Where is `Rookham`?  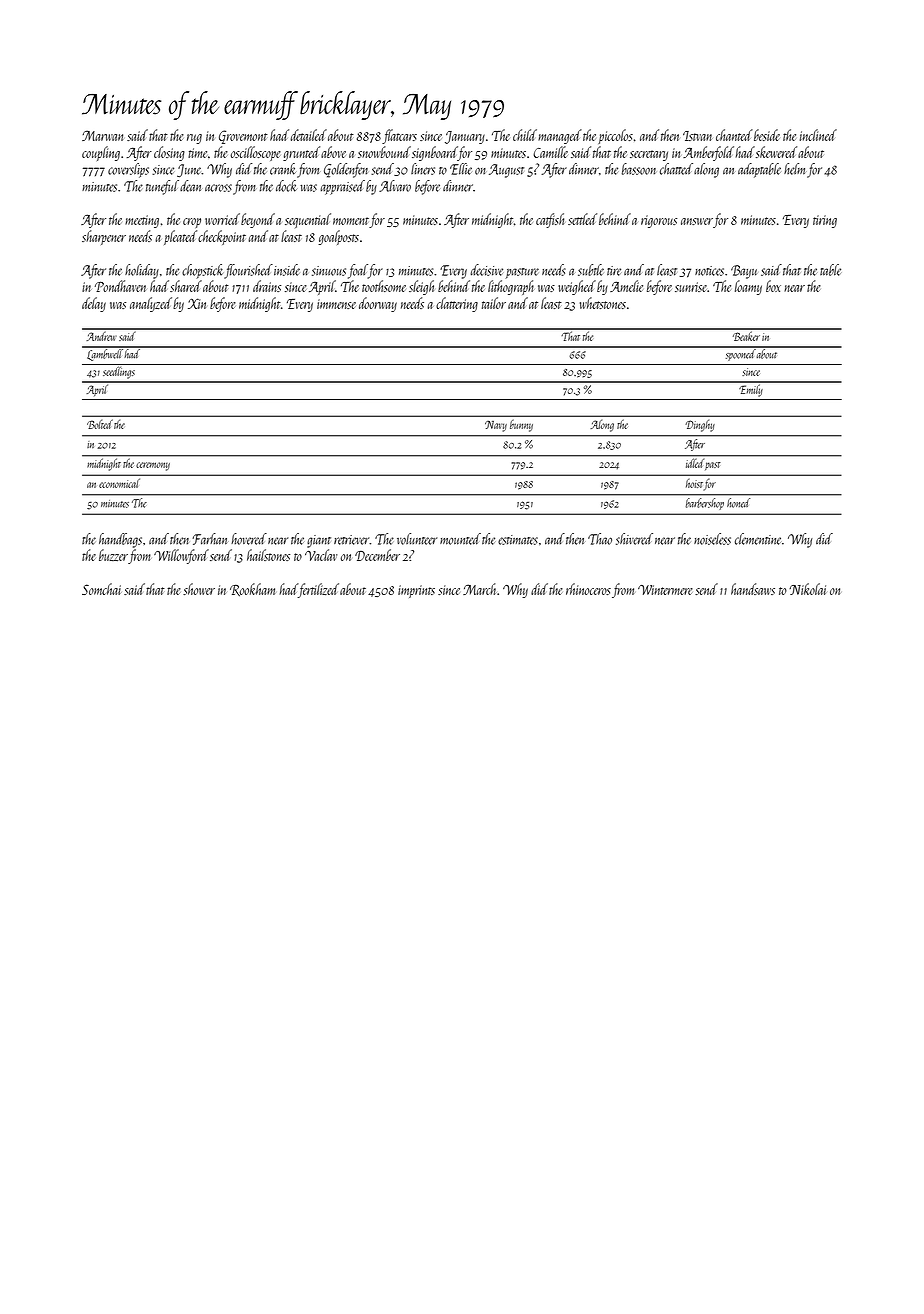 Rookham is located at coordinates (252, 590).
